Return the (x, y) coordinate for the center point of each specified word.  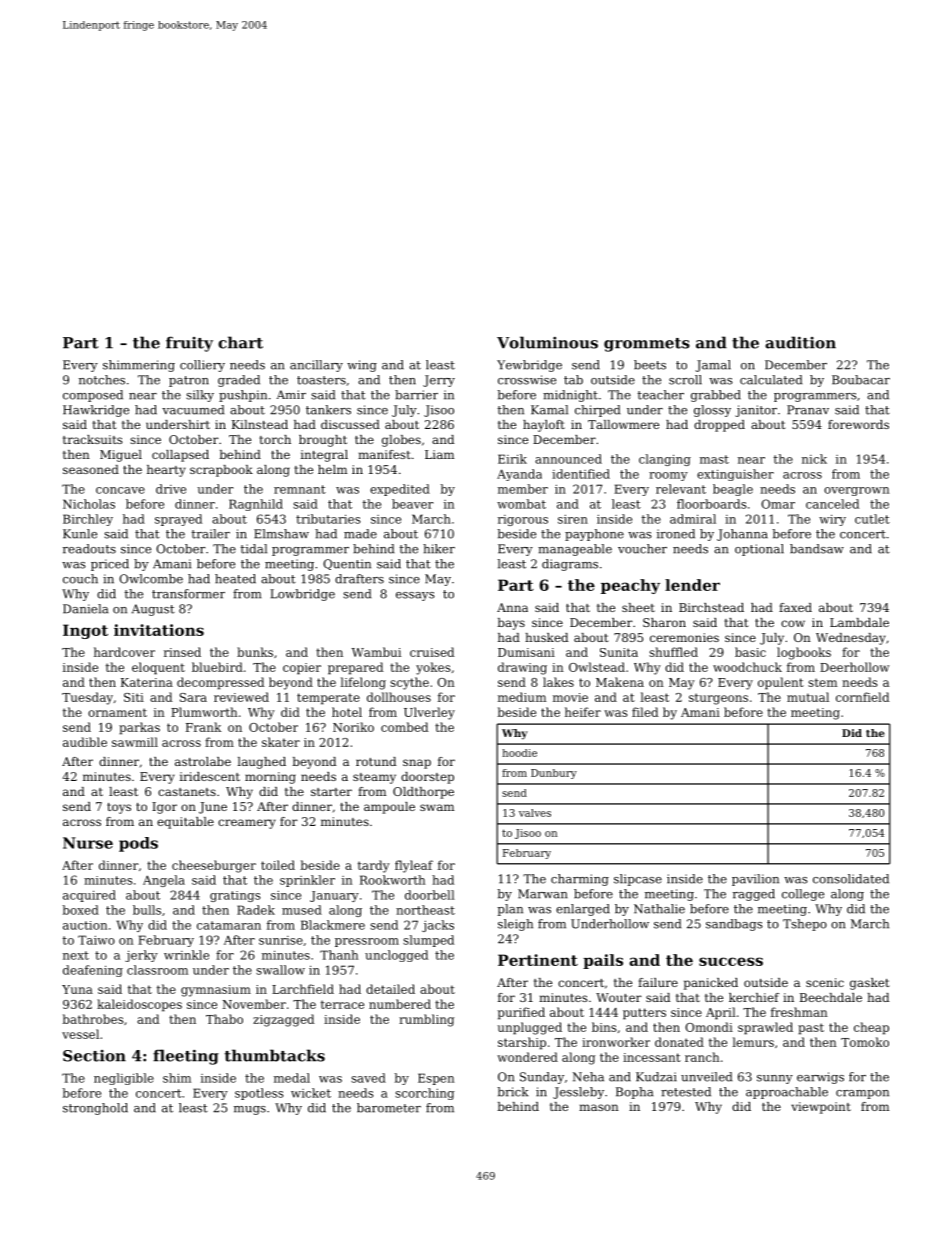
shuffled (673, 652)
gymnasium (216, 991)
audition (800, 342)
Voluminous (547, 342)
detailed (390, 989)
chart (240, 342)
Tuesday (87, 698)
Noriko (353, 727)
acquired (89, 896)
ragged (754, 895)
